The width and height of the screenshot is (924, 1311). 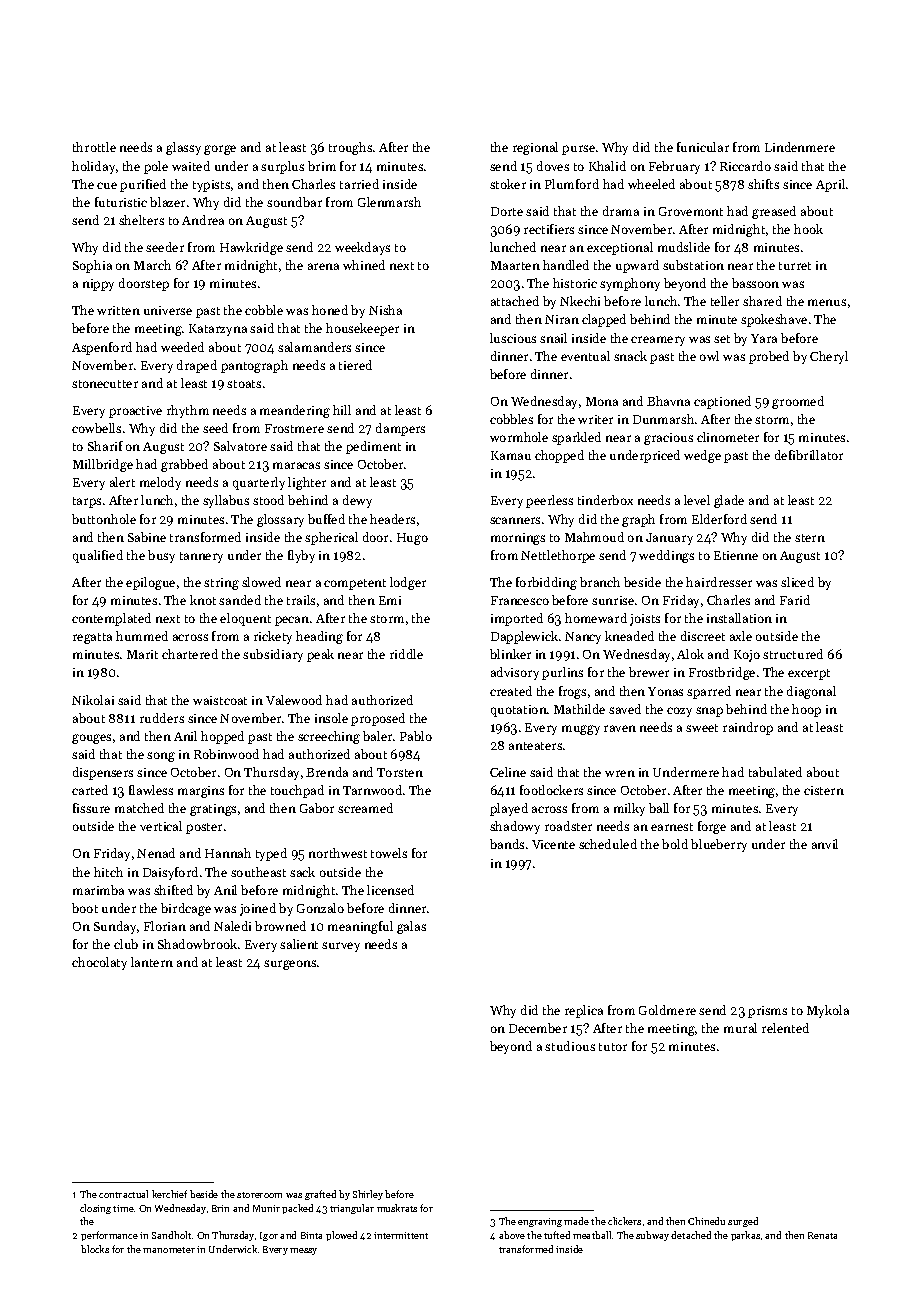 I want to click on Sandholt, so click(x=171, y=1235).
